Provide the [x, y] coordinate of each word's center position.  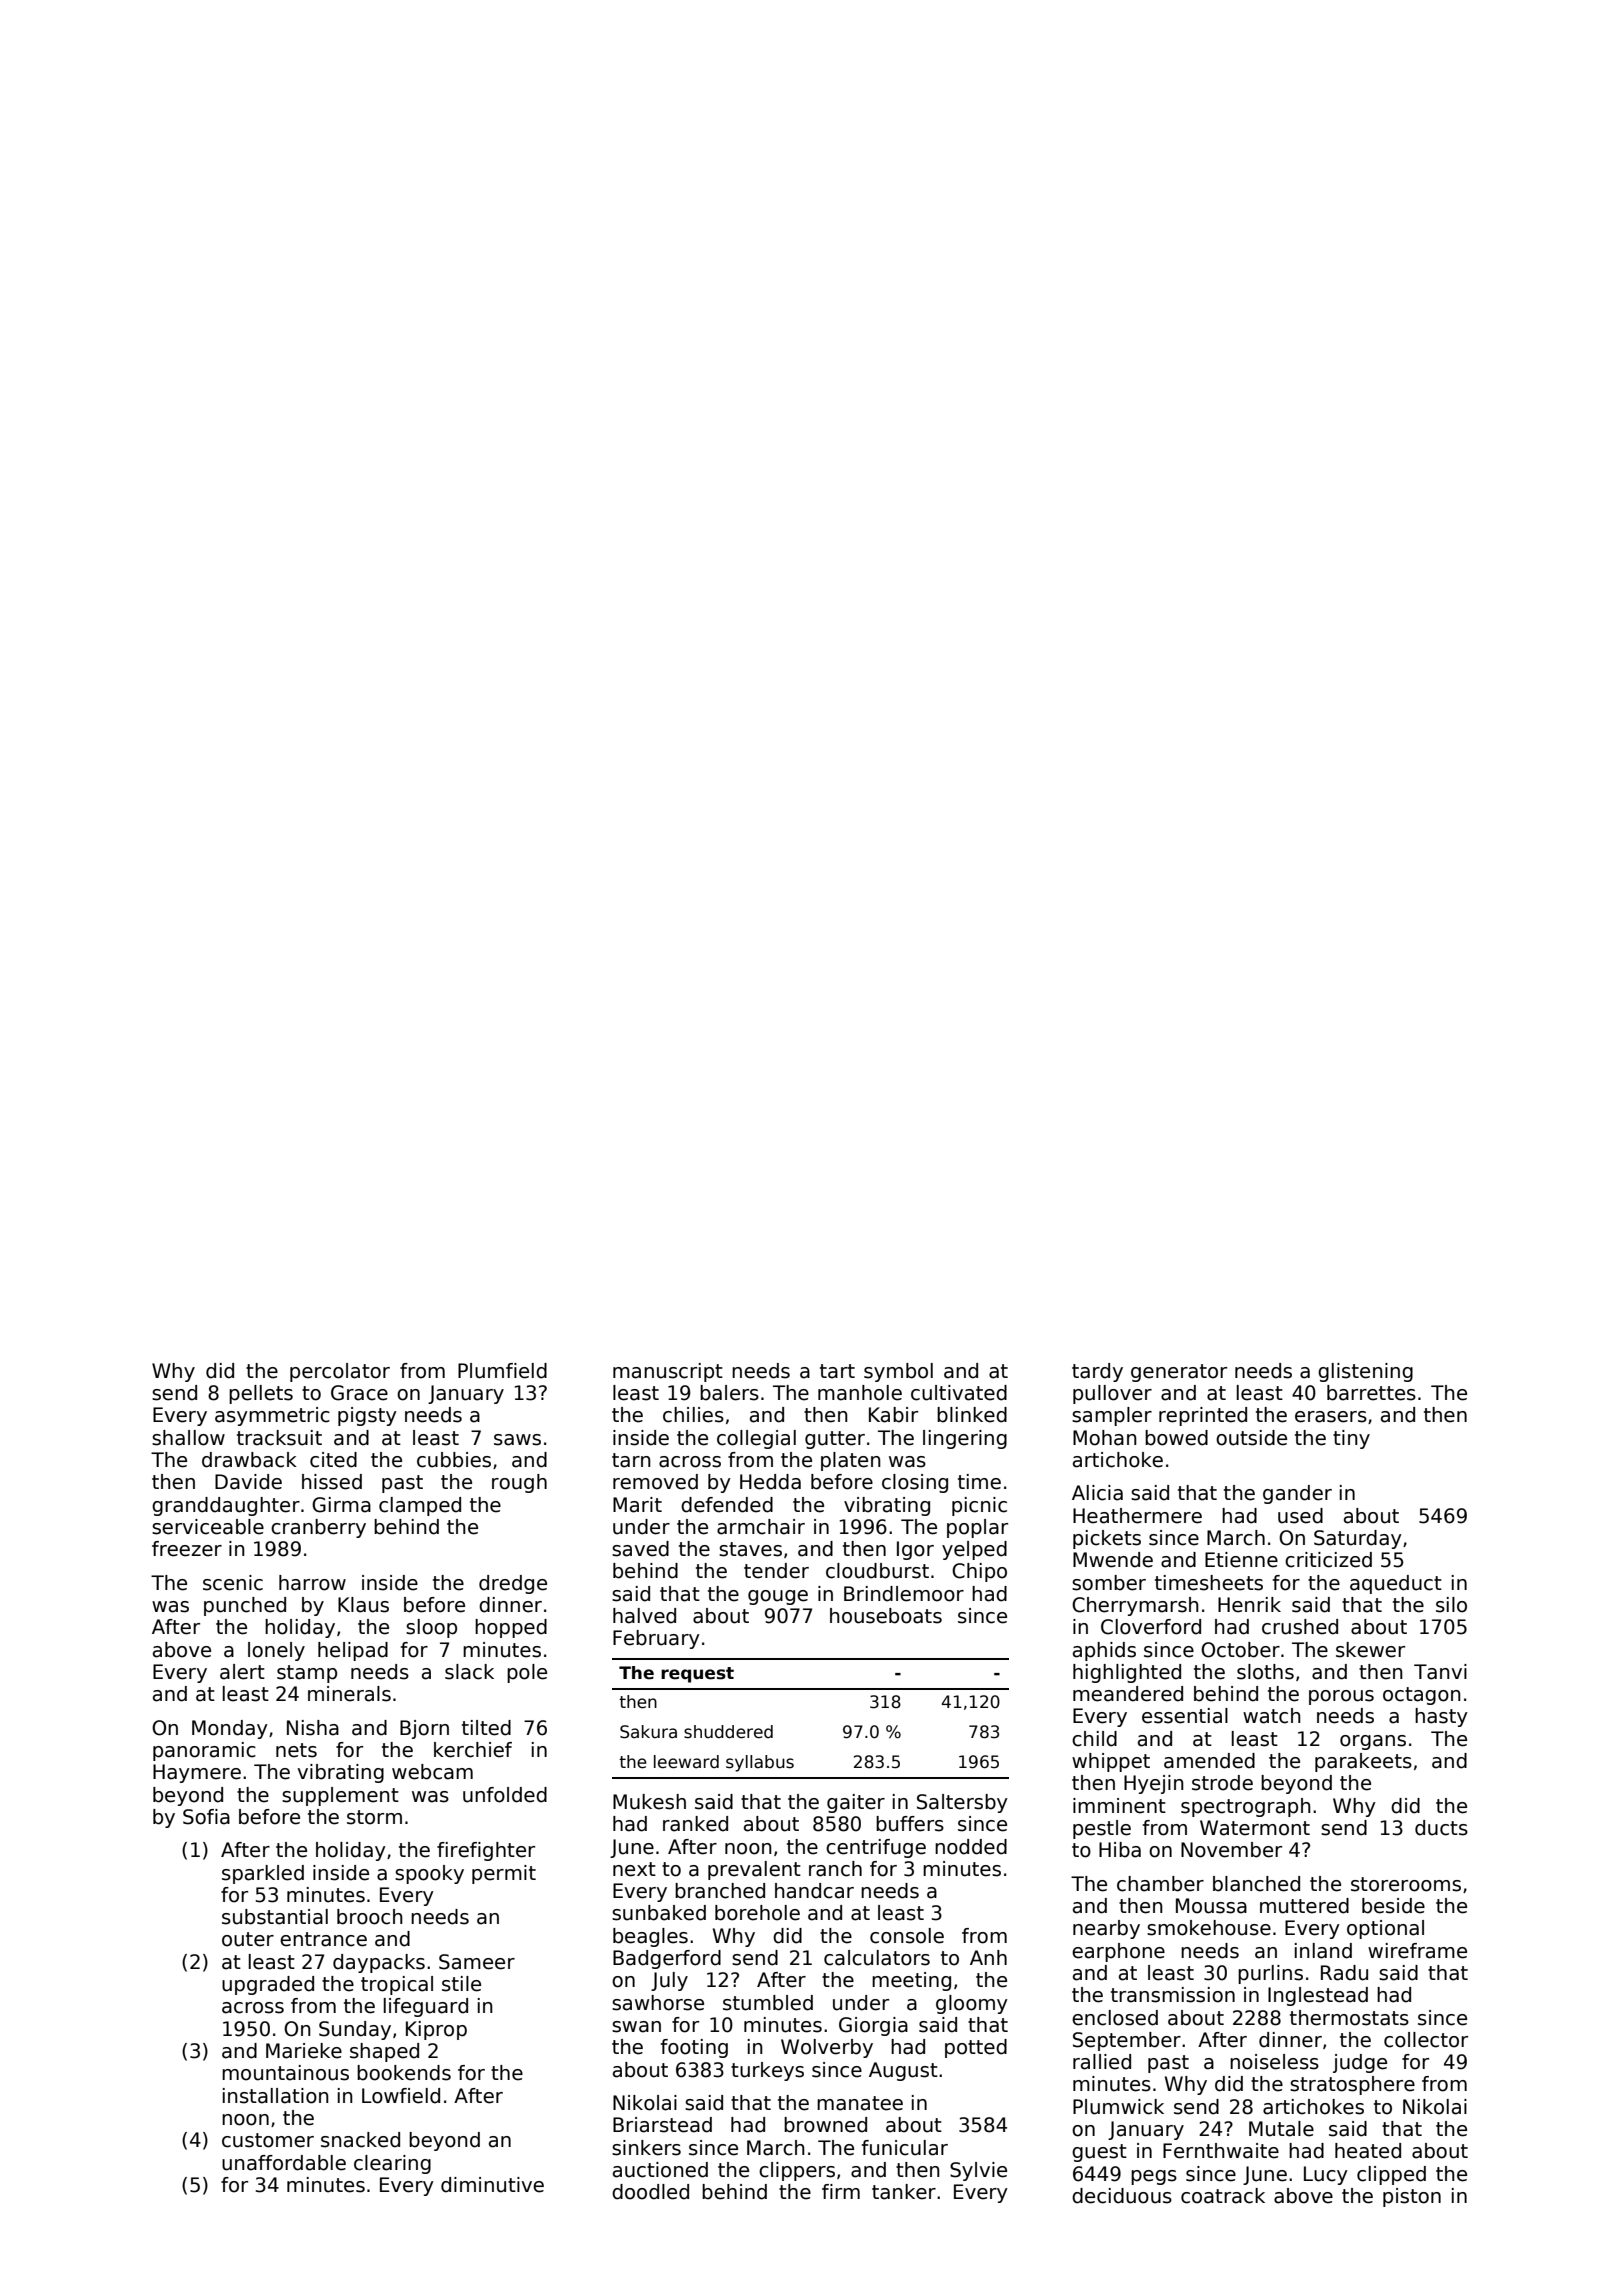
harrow [312, 1583]
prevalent [754, 1870]
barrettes [1371, 1393]
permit [504, 1874]
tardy [1097, 1372]
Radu [1344, 1973]
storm [374, 1817]
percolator [340, 1372]
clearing [392, 2164]
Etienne [1241, 1560]
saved [640, 1549]
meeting [911, 1981]
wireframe [1417, 1951]
